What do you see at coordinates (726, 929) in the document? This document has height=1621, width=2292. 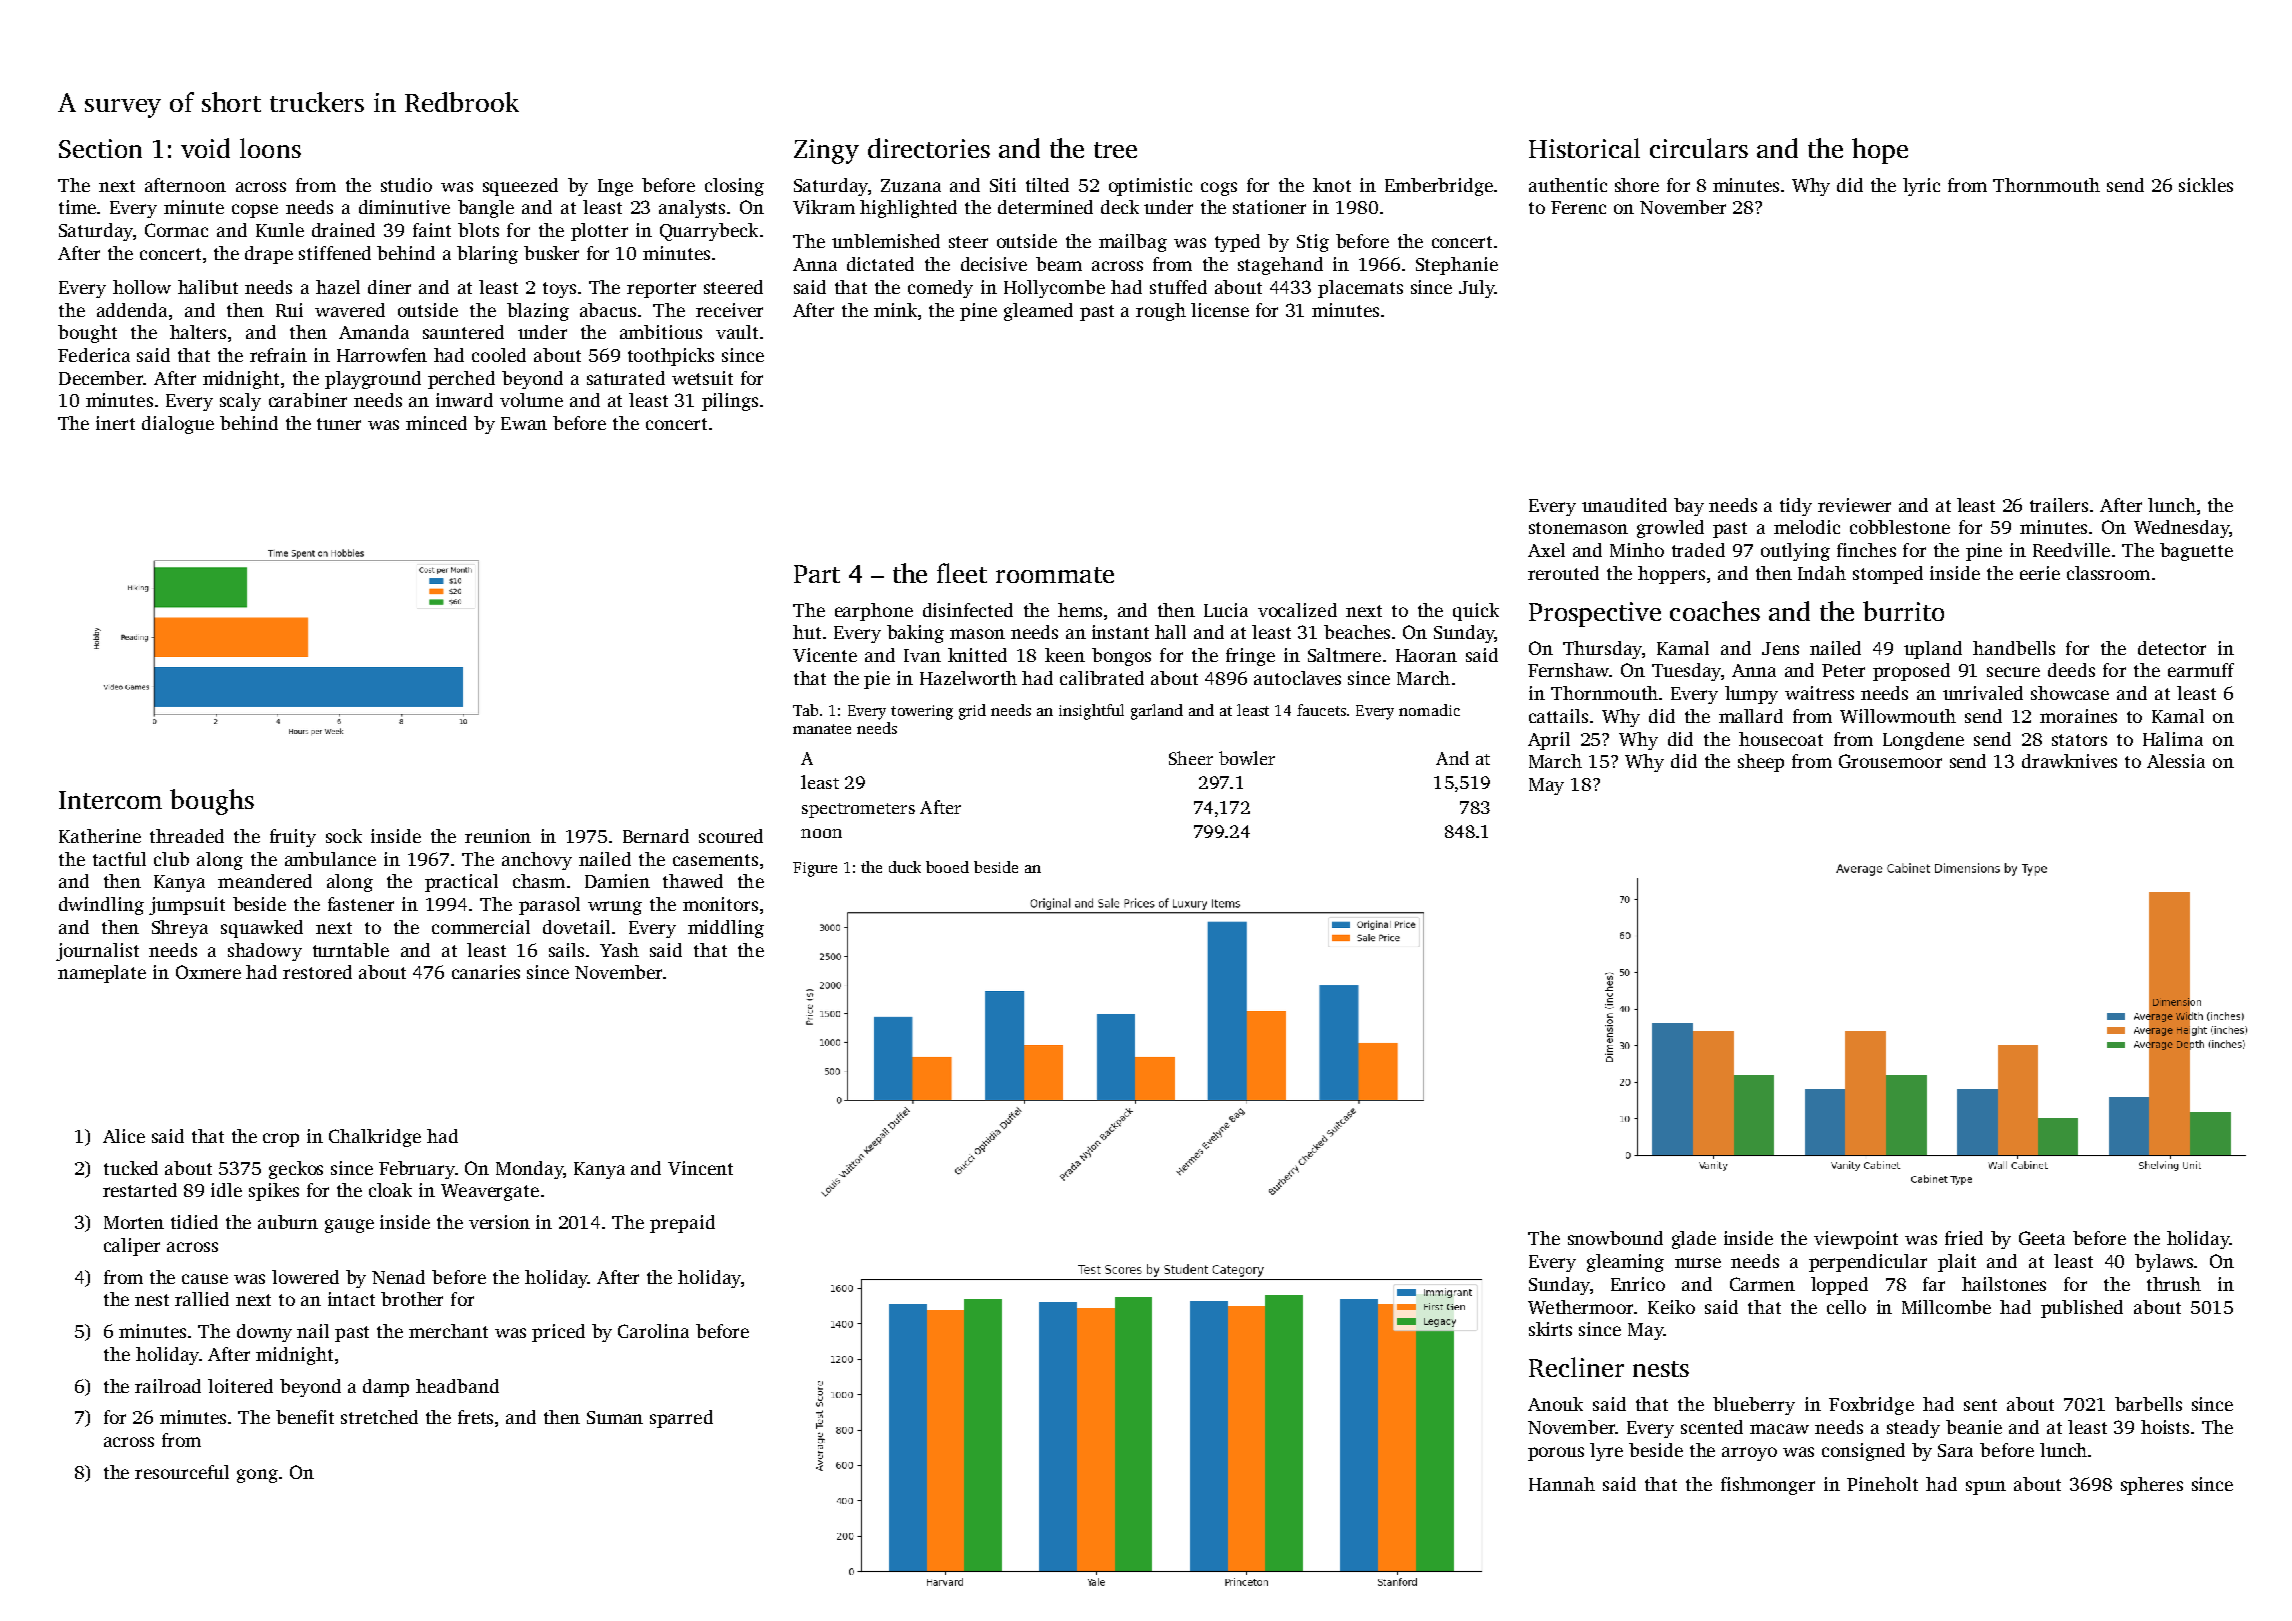 I see `middling` at bounding box center [726, 929].
